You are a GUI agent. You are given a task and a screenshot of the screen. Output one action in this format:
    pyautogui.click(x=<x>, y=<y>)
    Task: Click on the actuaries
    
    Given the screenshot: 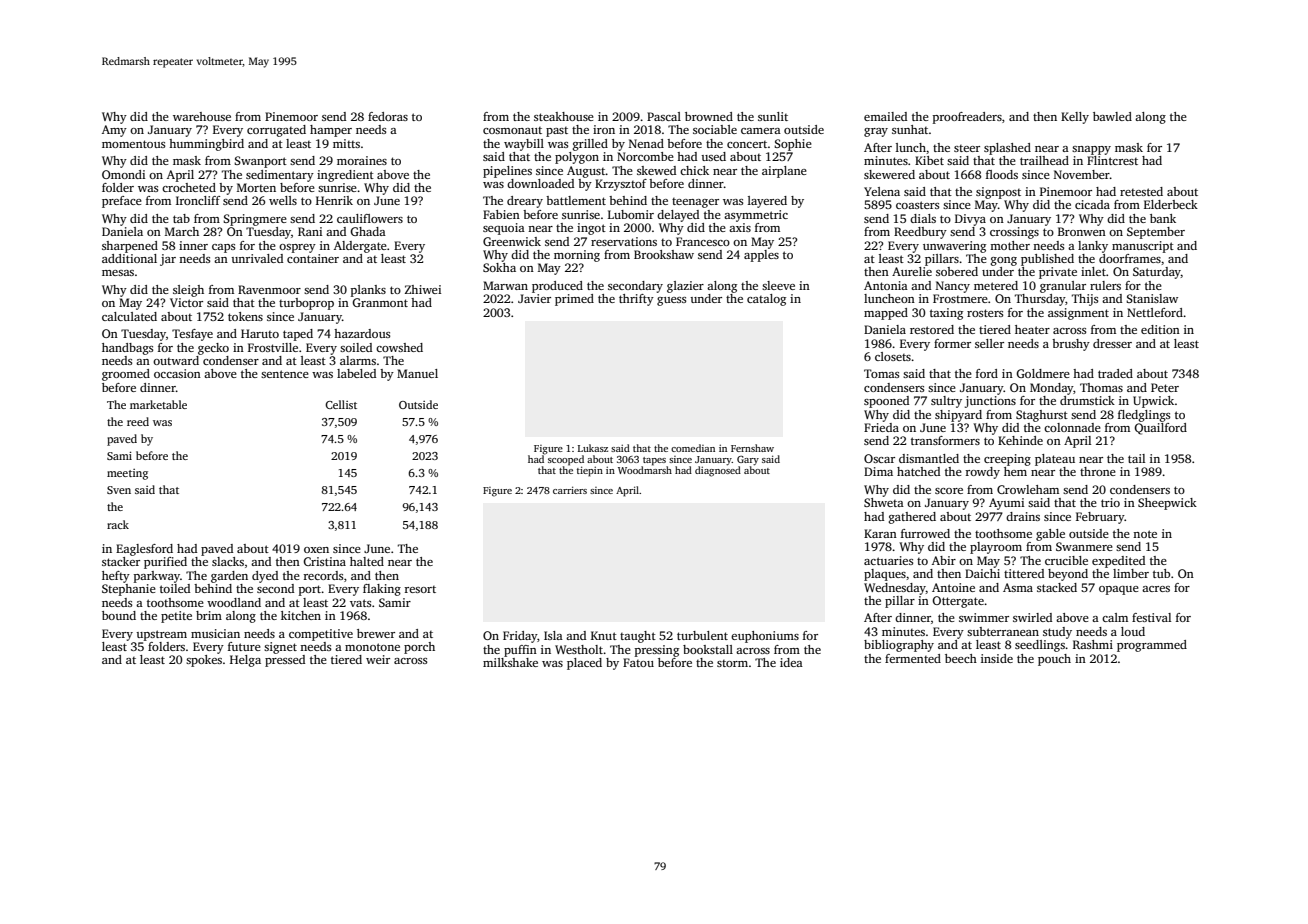 What is the action you would take?
    pyautogui.click(x=888, y=560)
